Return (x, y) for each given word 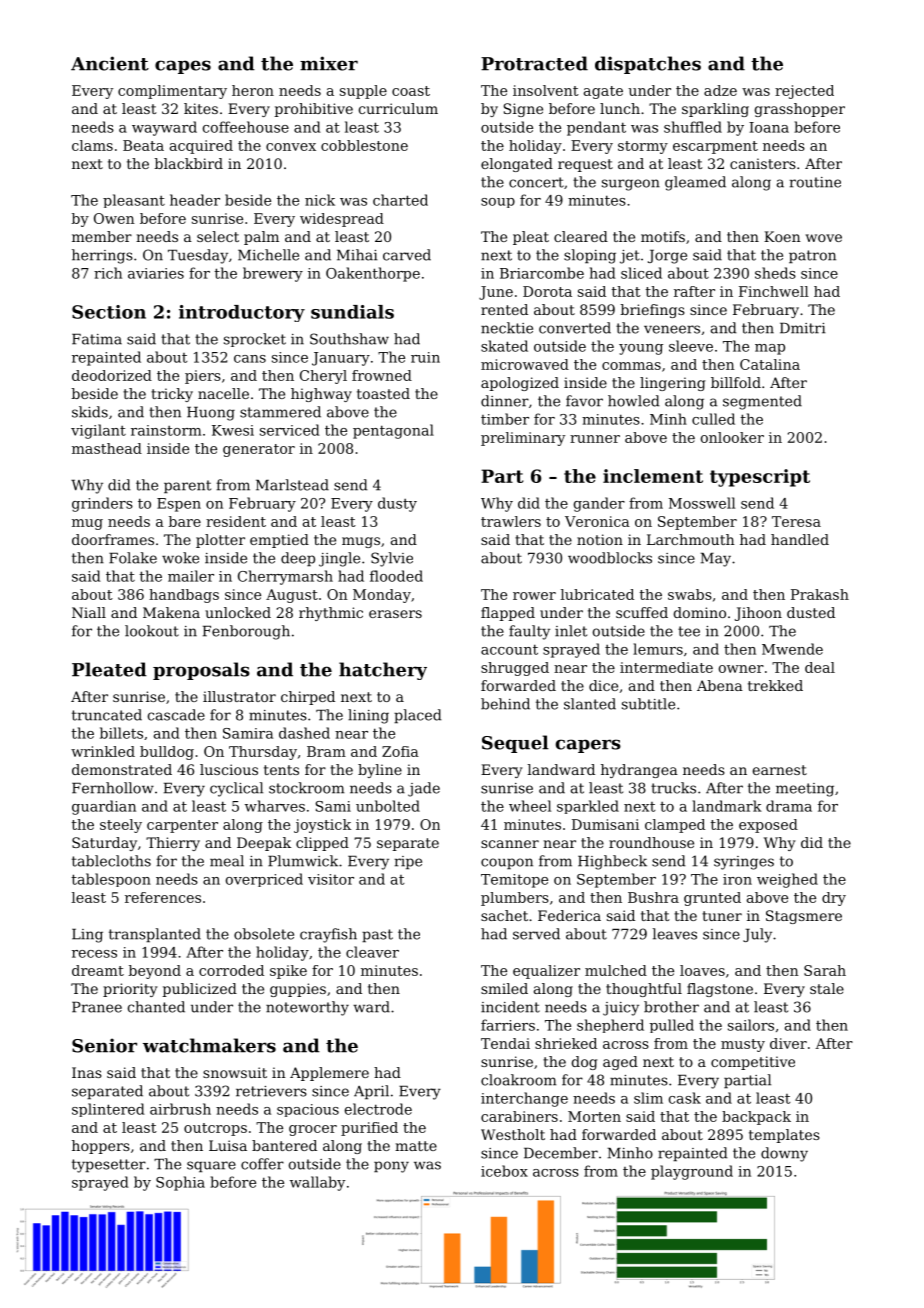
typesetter (109, 1166)
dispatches (648, 65)
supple (363, 92)
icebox (504, 1171)
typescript (760, 478)
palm (261, 238)
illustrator (239, 696)
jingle (339, 559)
